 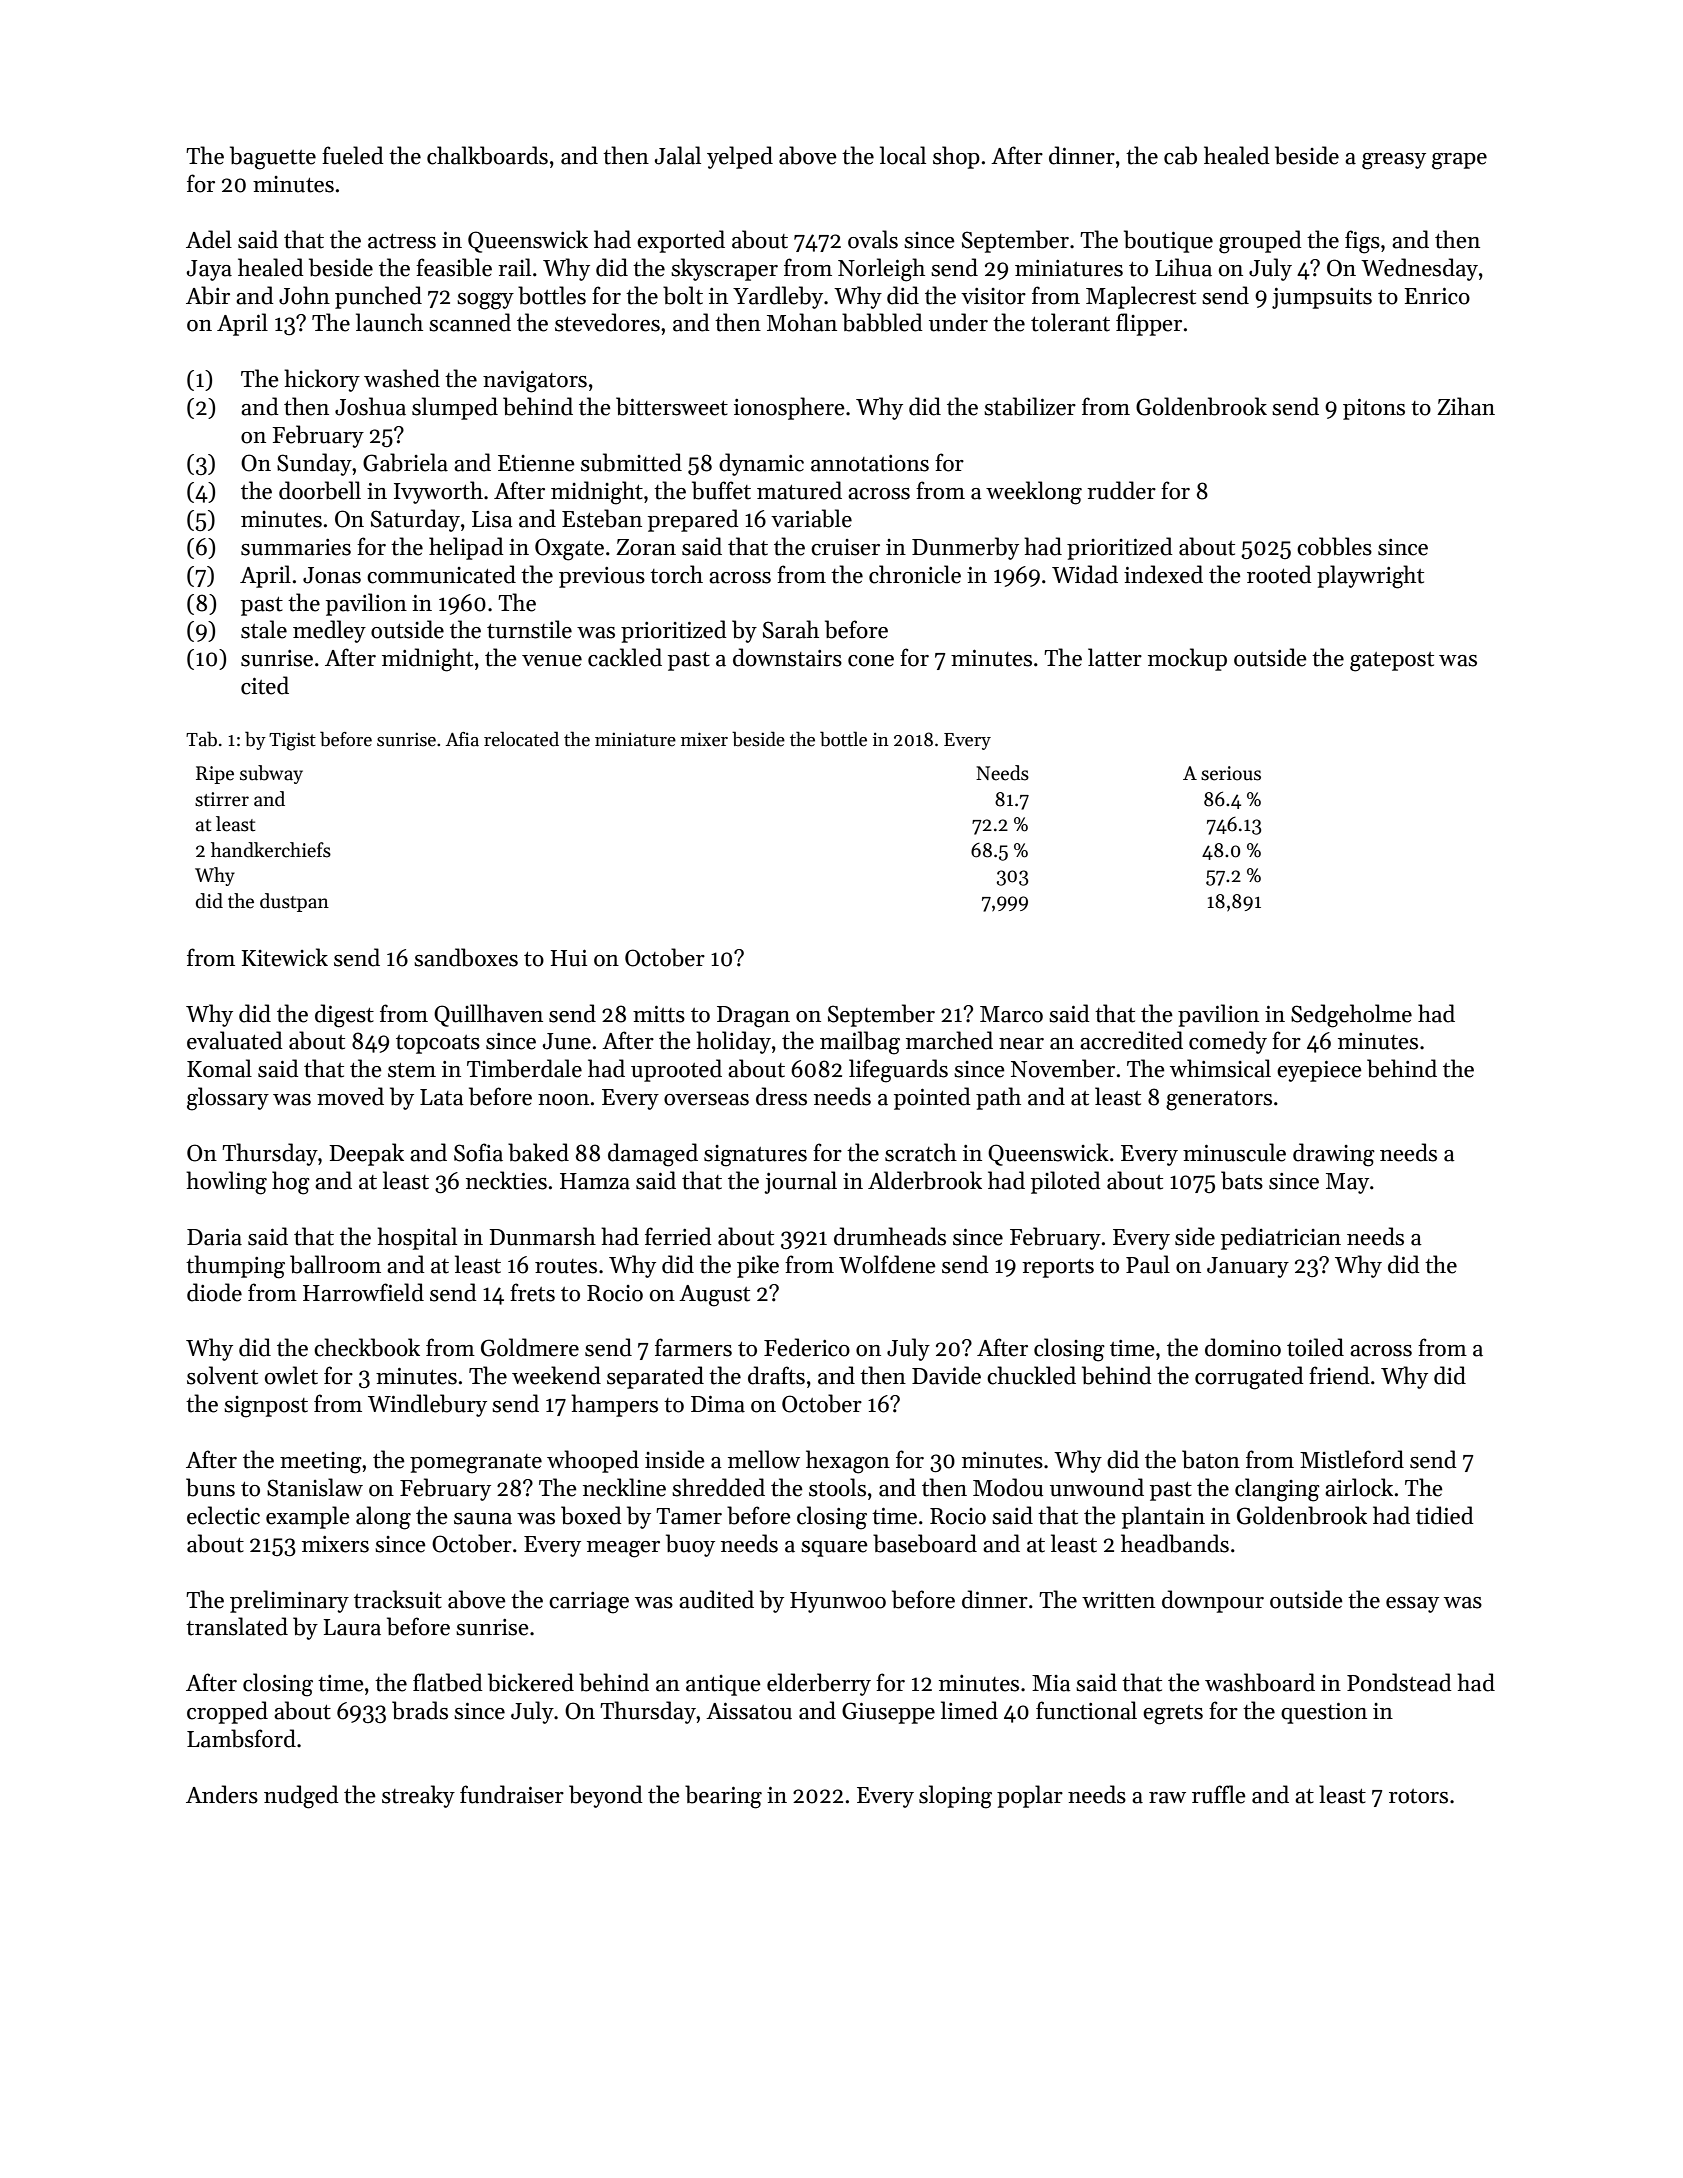 I want to click on flipper, so click(x=1149, y=324).
